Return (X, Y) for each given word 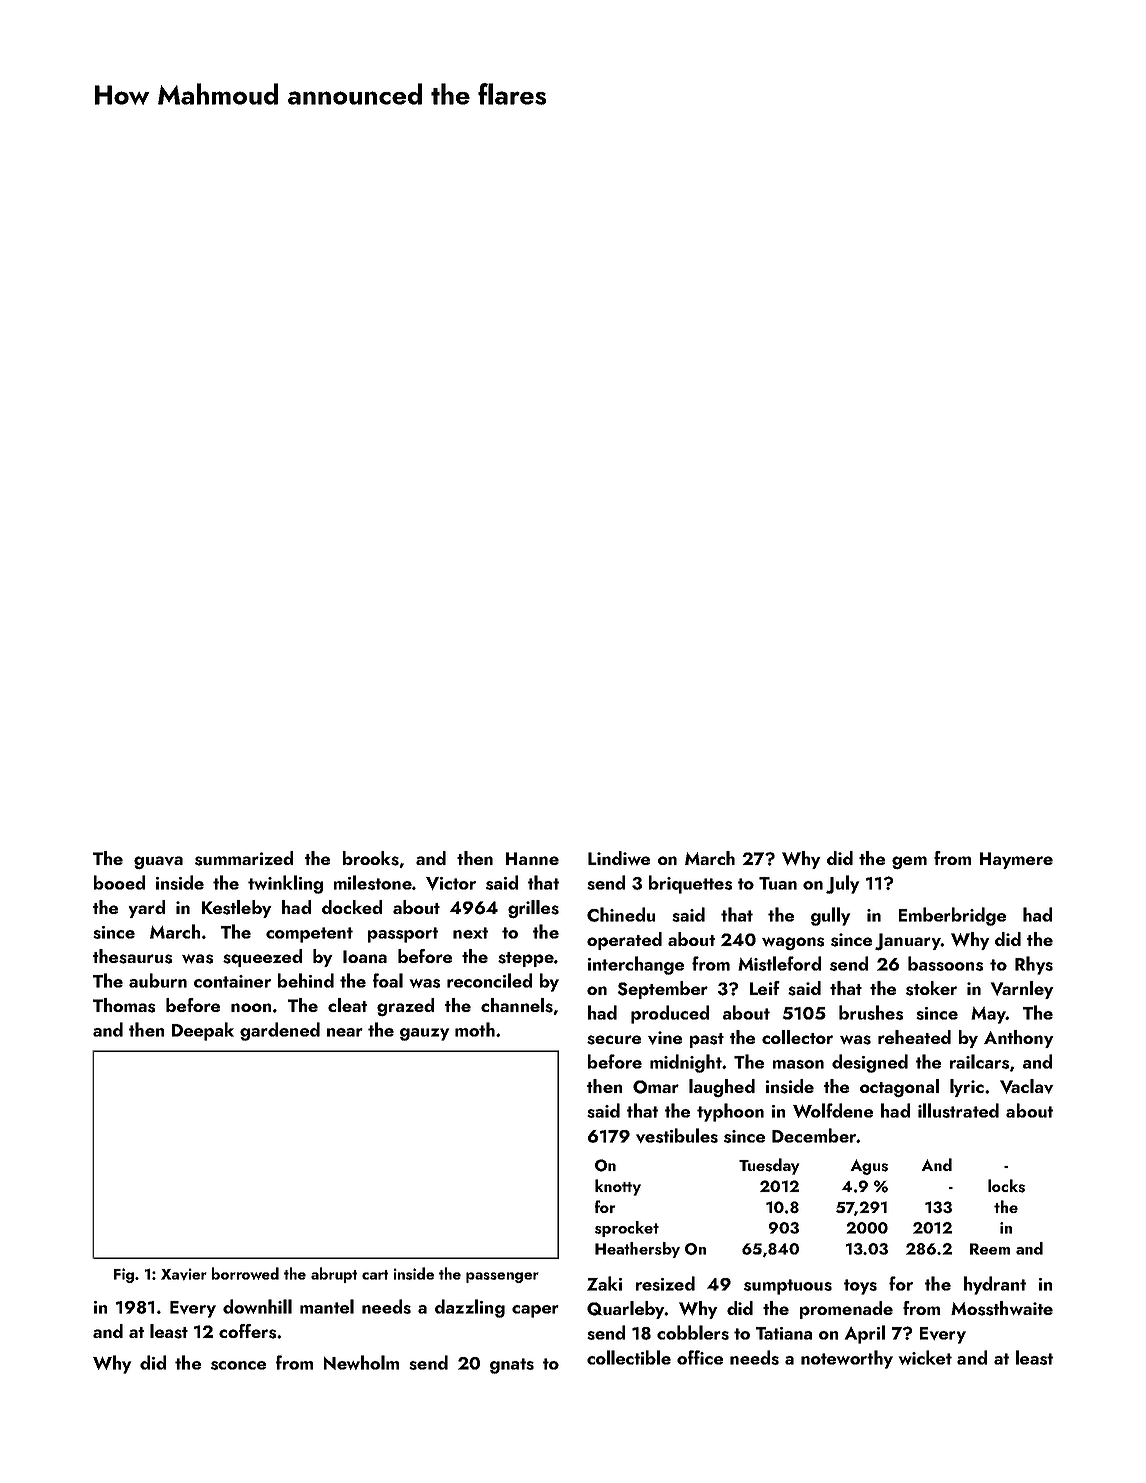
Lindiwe (619, 858)
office (700, 1357)
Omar (656, 1087)
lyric (967, 1088)
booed (119, 882)
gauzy (424, 1034)
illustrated (958, 1110)
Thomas (124, 1005)
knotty (618, 1187)
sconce (238, 1365)
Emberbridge (952, 916)
